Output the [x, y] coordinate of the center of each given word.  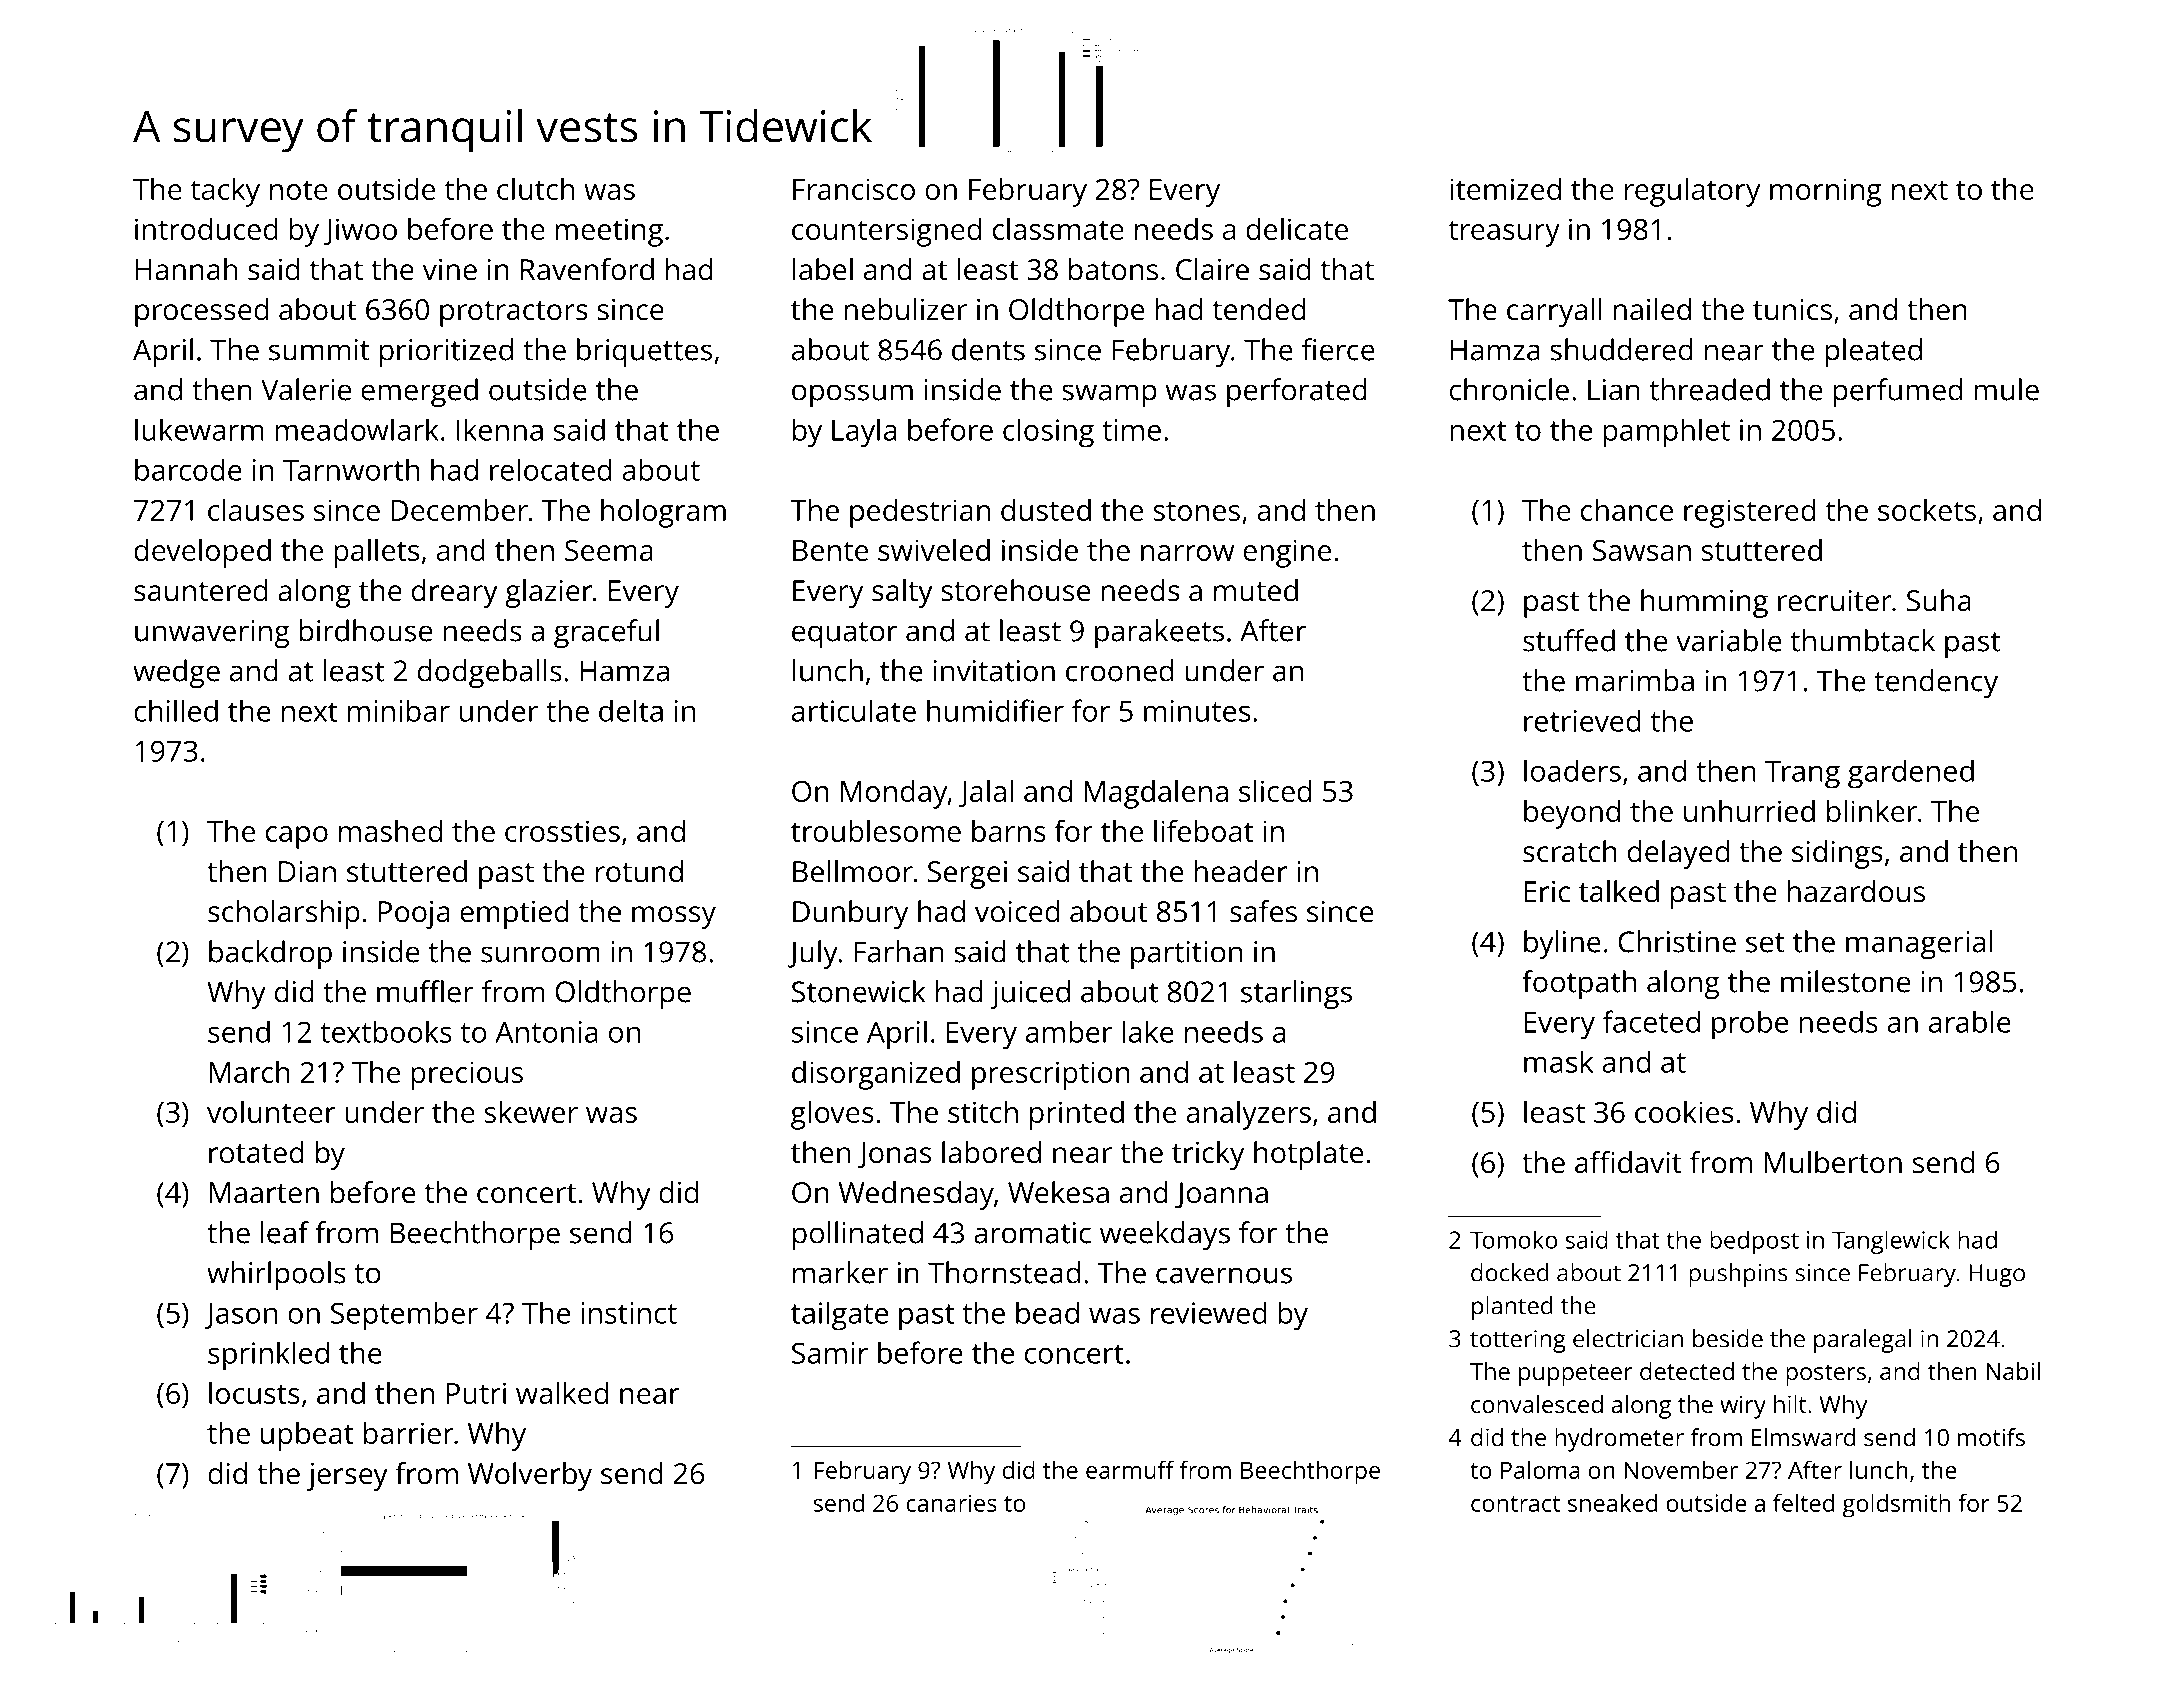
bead [1047, 1312]
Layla [864, 432]
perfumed [1897, 392]
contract [1515, 1504]
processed [201, 312]
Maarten [264, 1193]
